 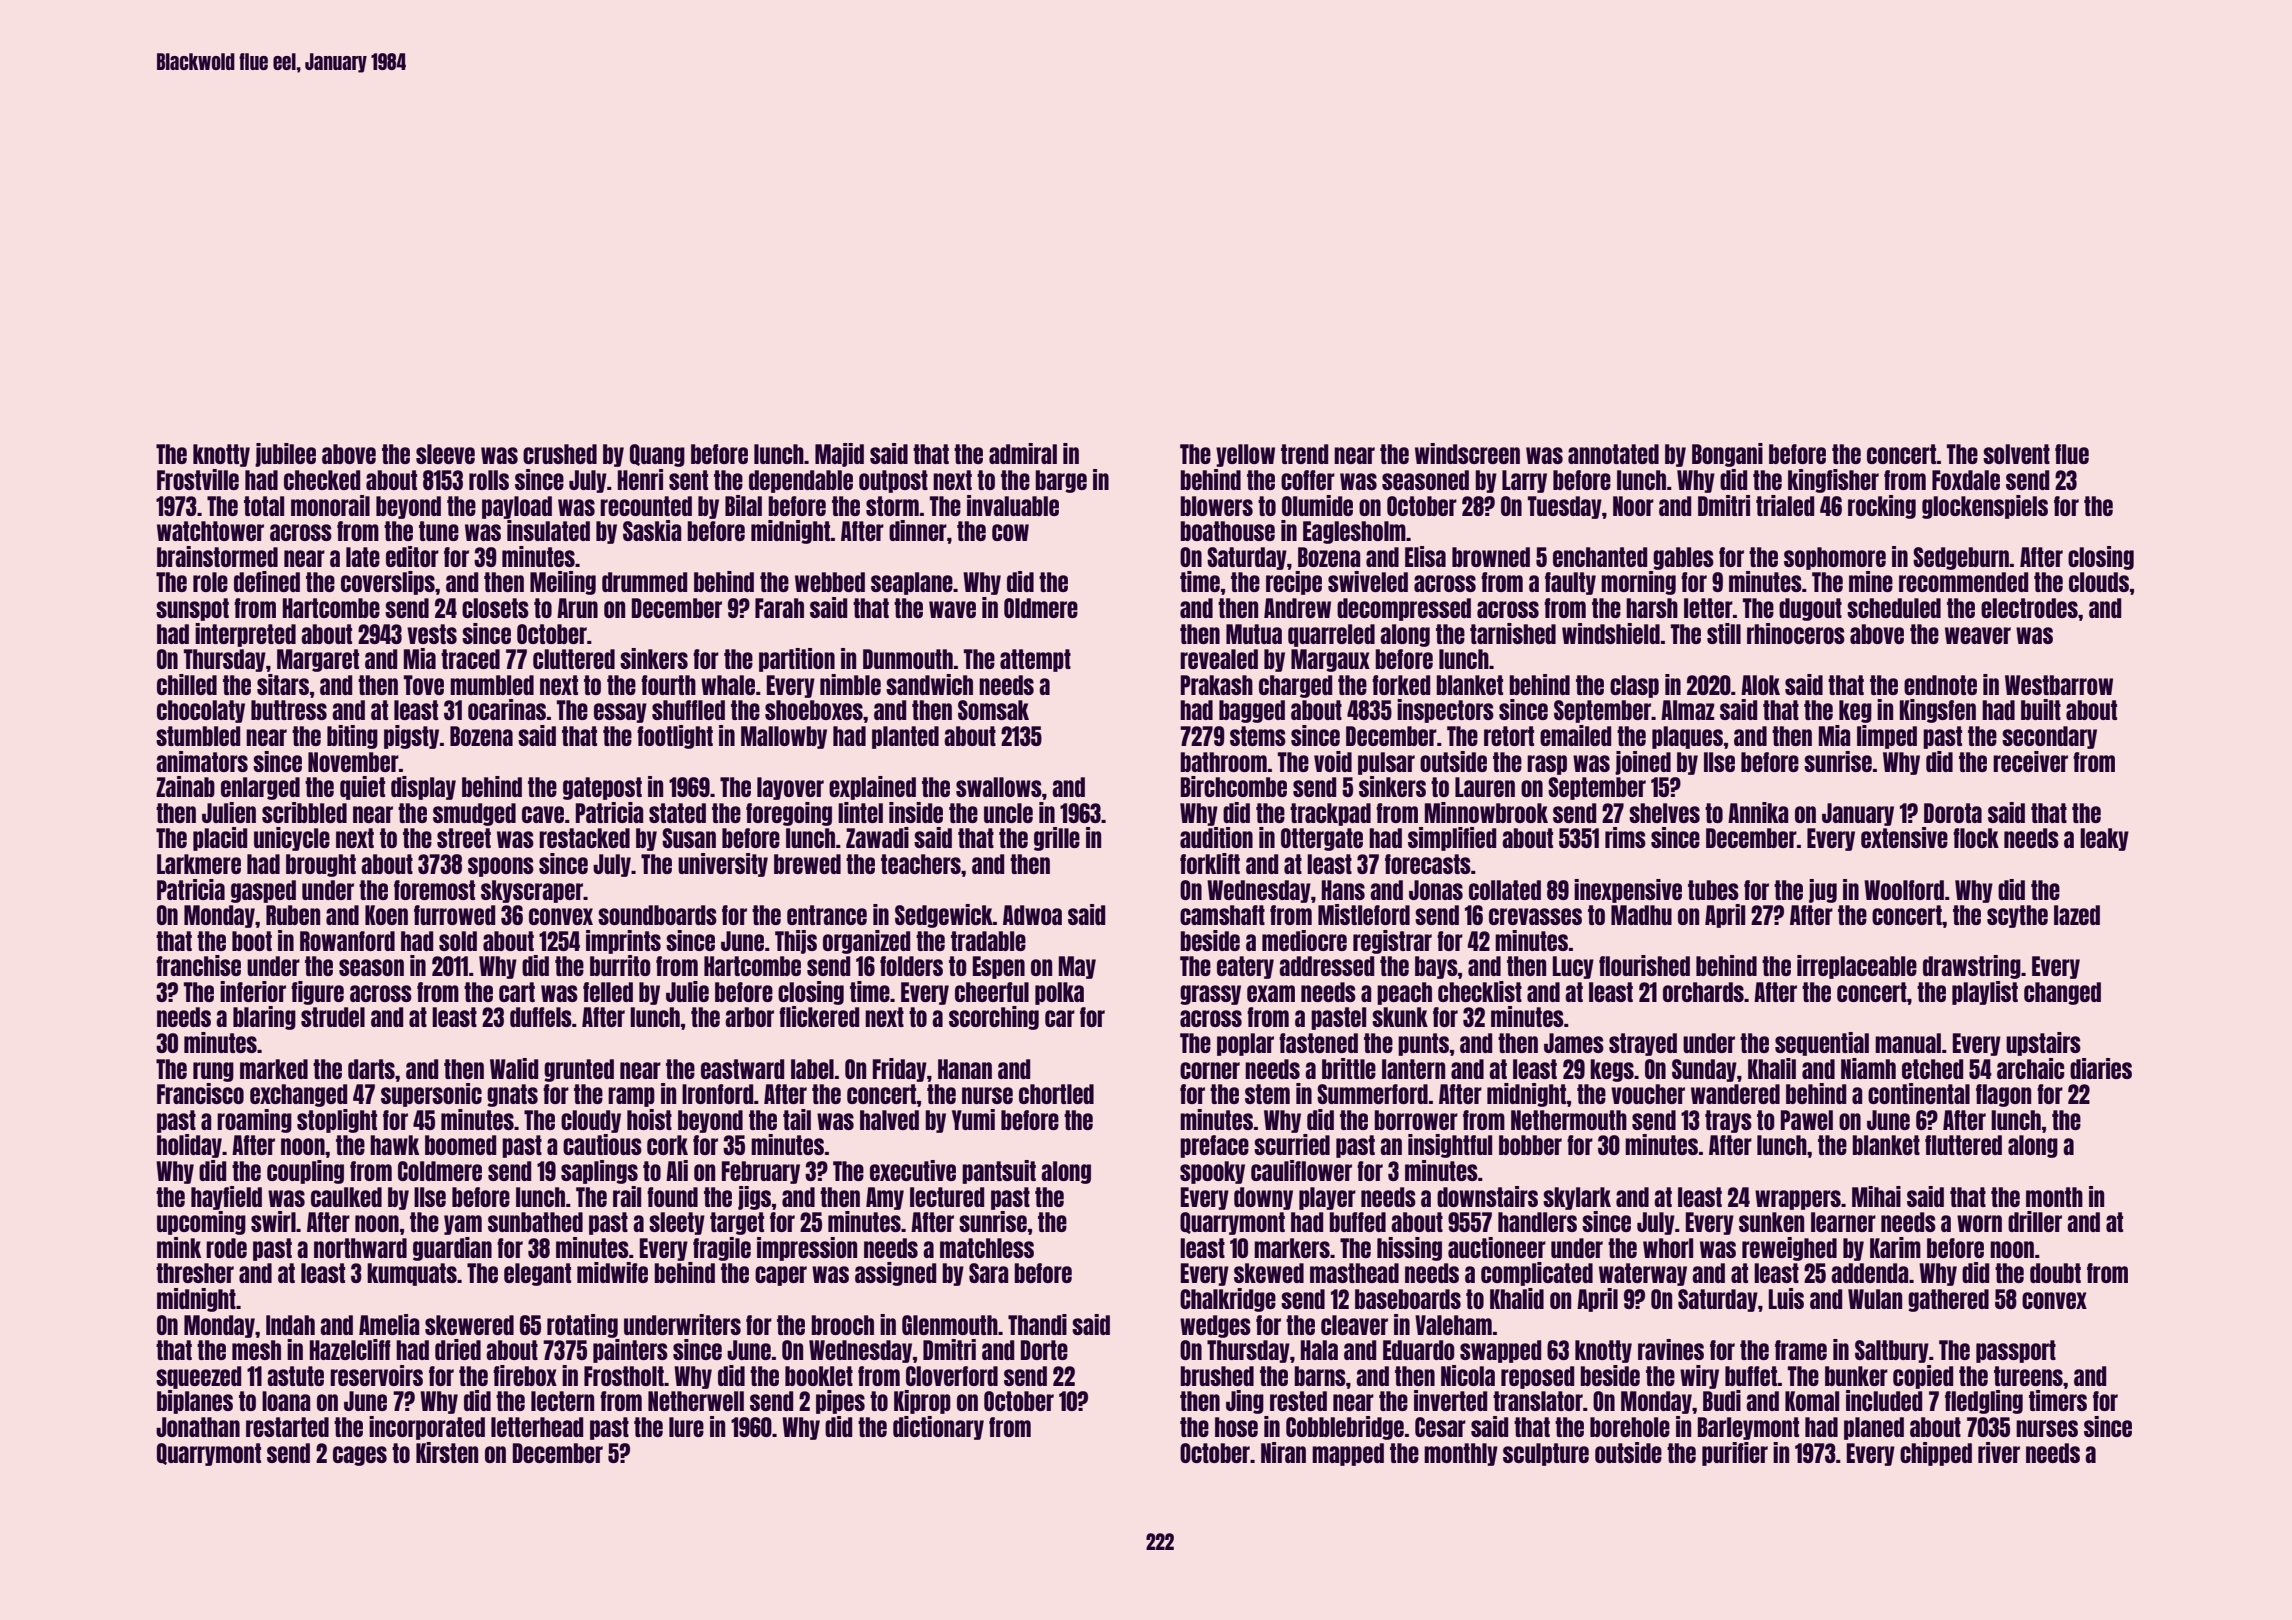 I want to click on irreplaceable, so click(x=1857, y=967).
